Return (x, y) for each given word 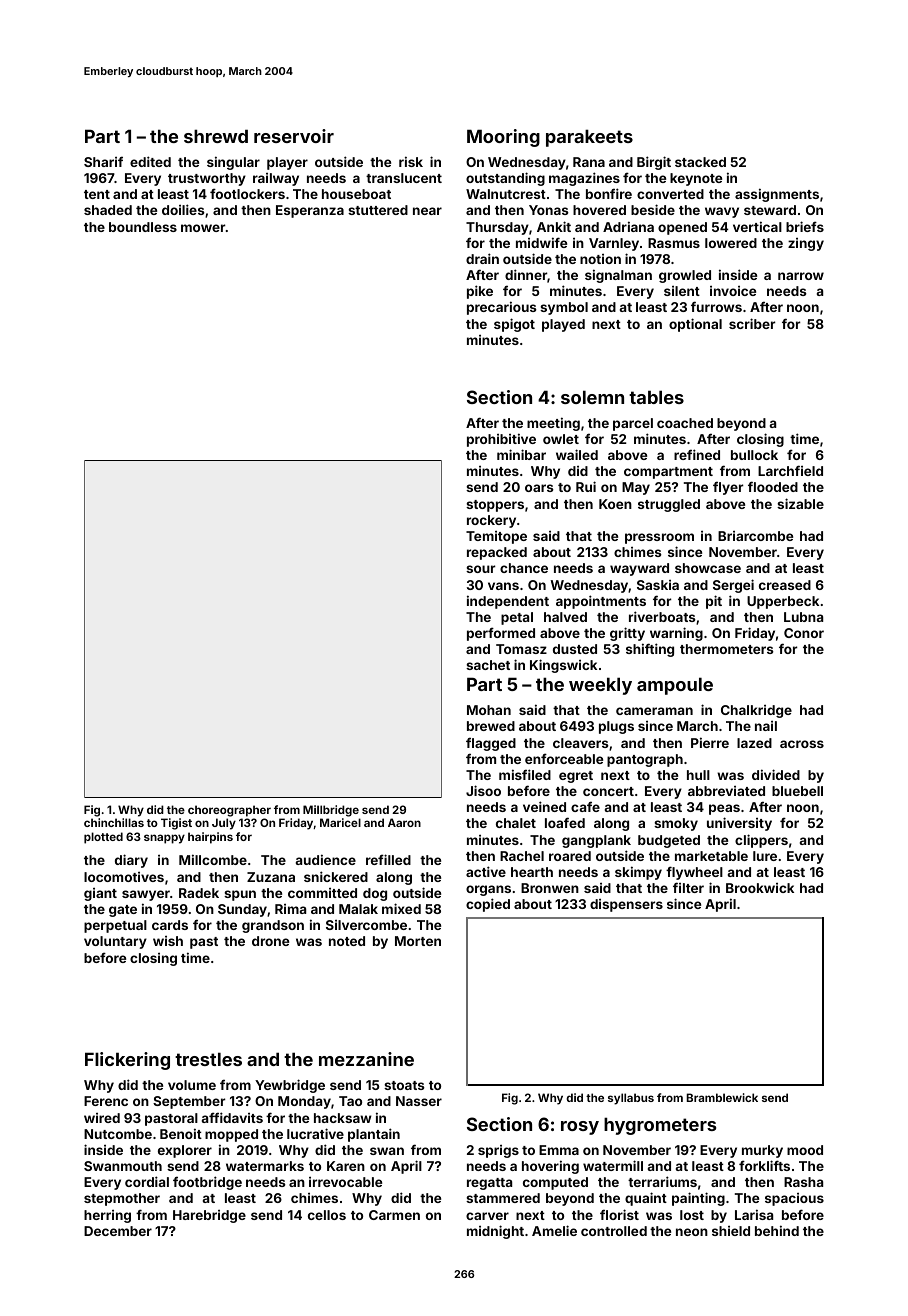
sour (481, 569)
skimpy (638, 873)
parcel (633, 424)
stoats (404, 1085)
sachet (488, 665)
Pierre (710, 742)
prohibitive (501, 440)
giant (100, 894)
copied (488, 905)
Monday (304, 1102)
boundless (143, 227)
